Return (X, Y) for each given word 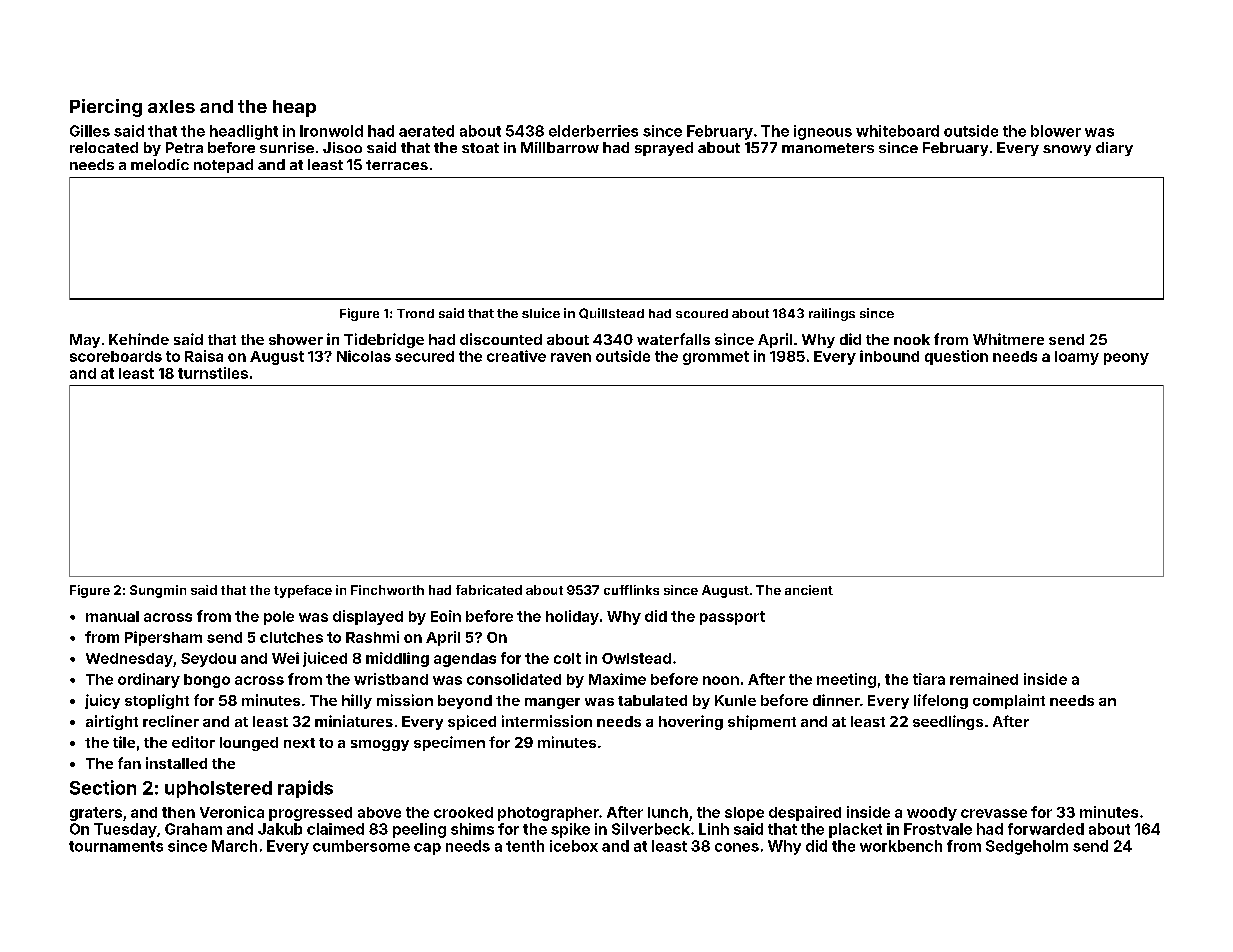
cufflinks (631, 590)
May (85, 341)
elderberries (593, 131)
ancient (809, 590)
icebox (574, 846)
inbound (889, 356)
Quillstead (611, 313)
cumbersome (361, 846)
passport (732, 618)
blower (1056, 131)
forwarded (1046, 829)
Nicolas (364, 356)
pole (279, 618)
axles (171, 106)
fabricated (489, 590)
